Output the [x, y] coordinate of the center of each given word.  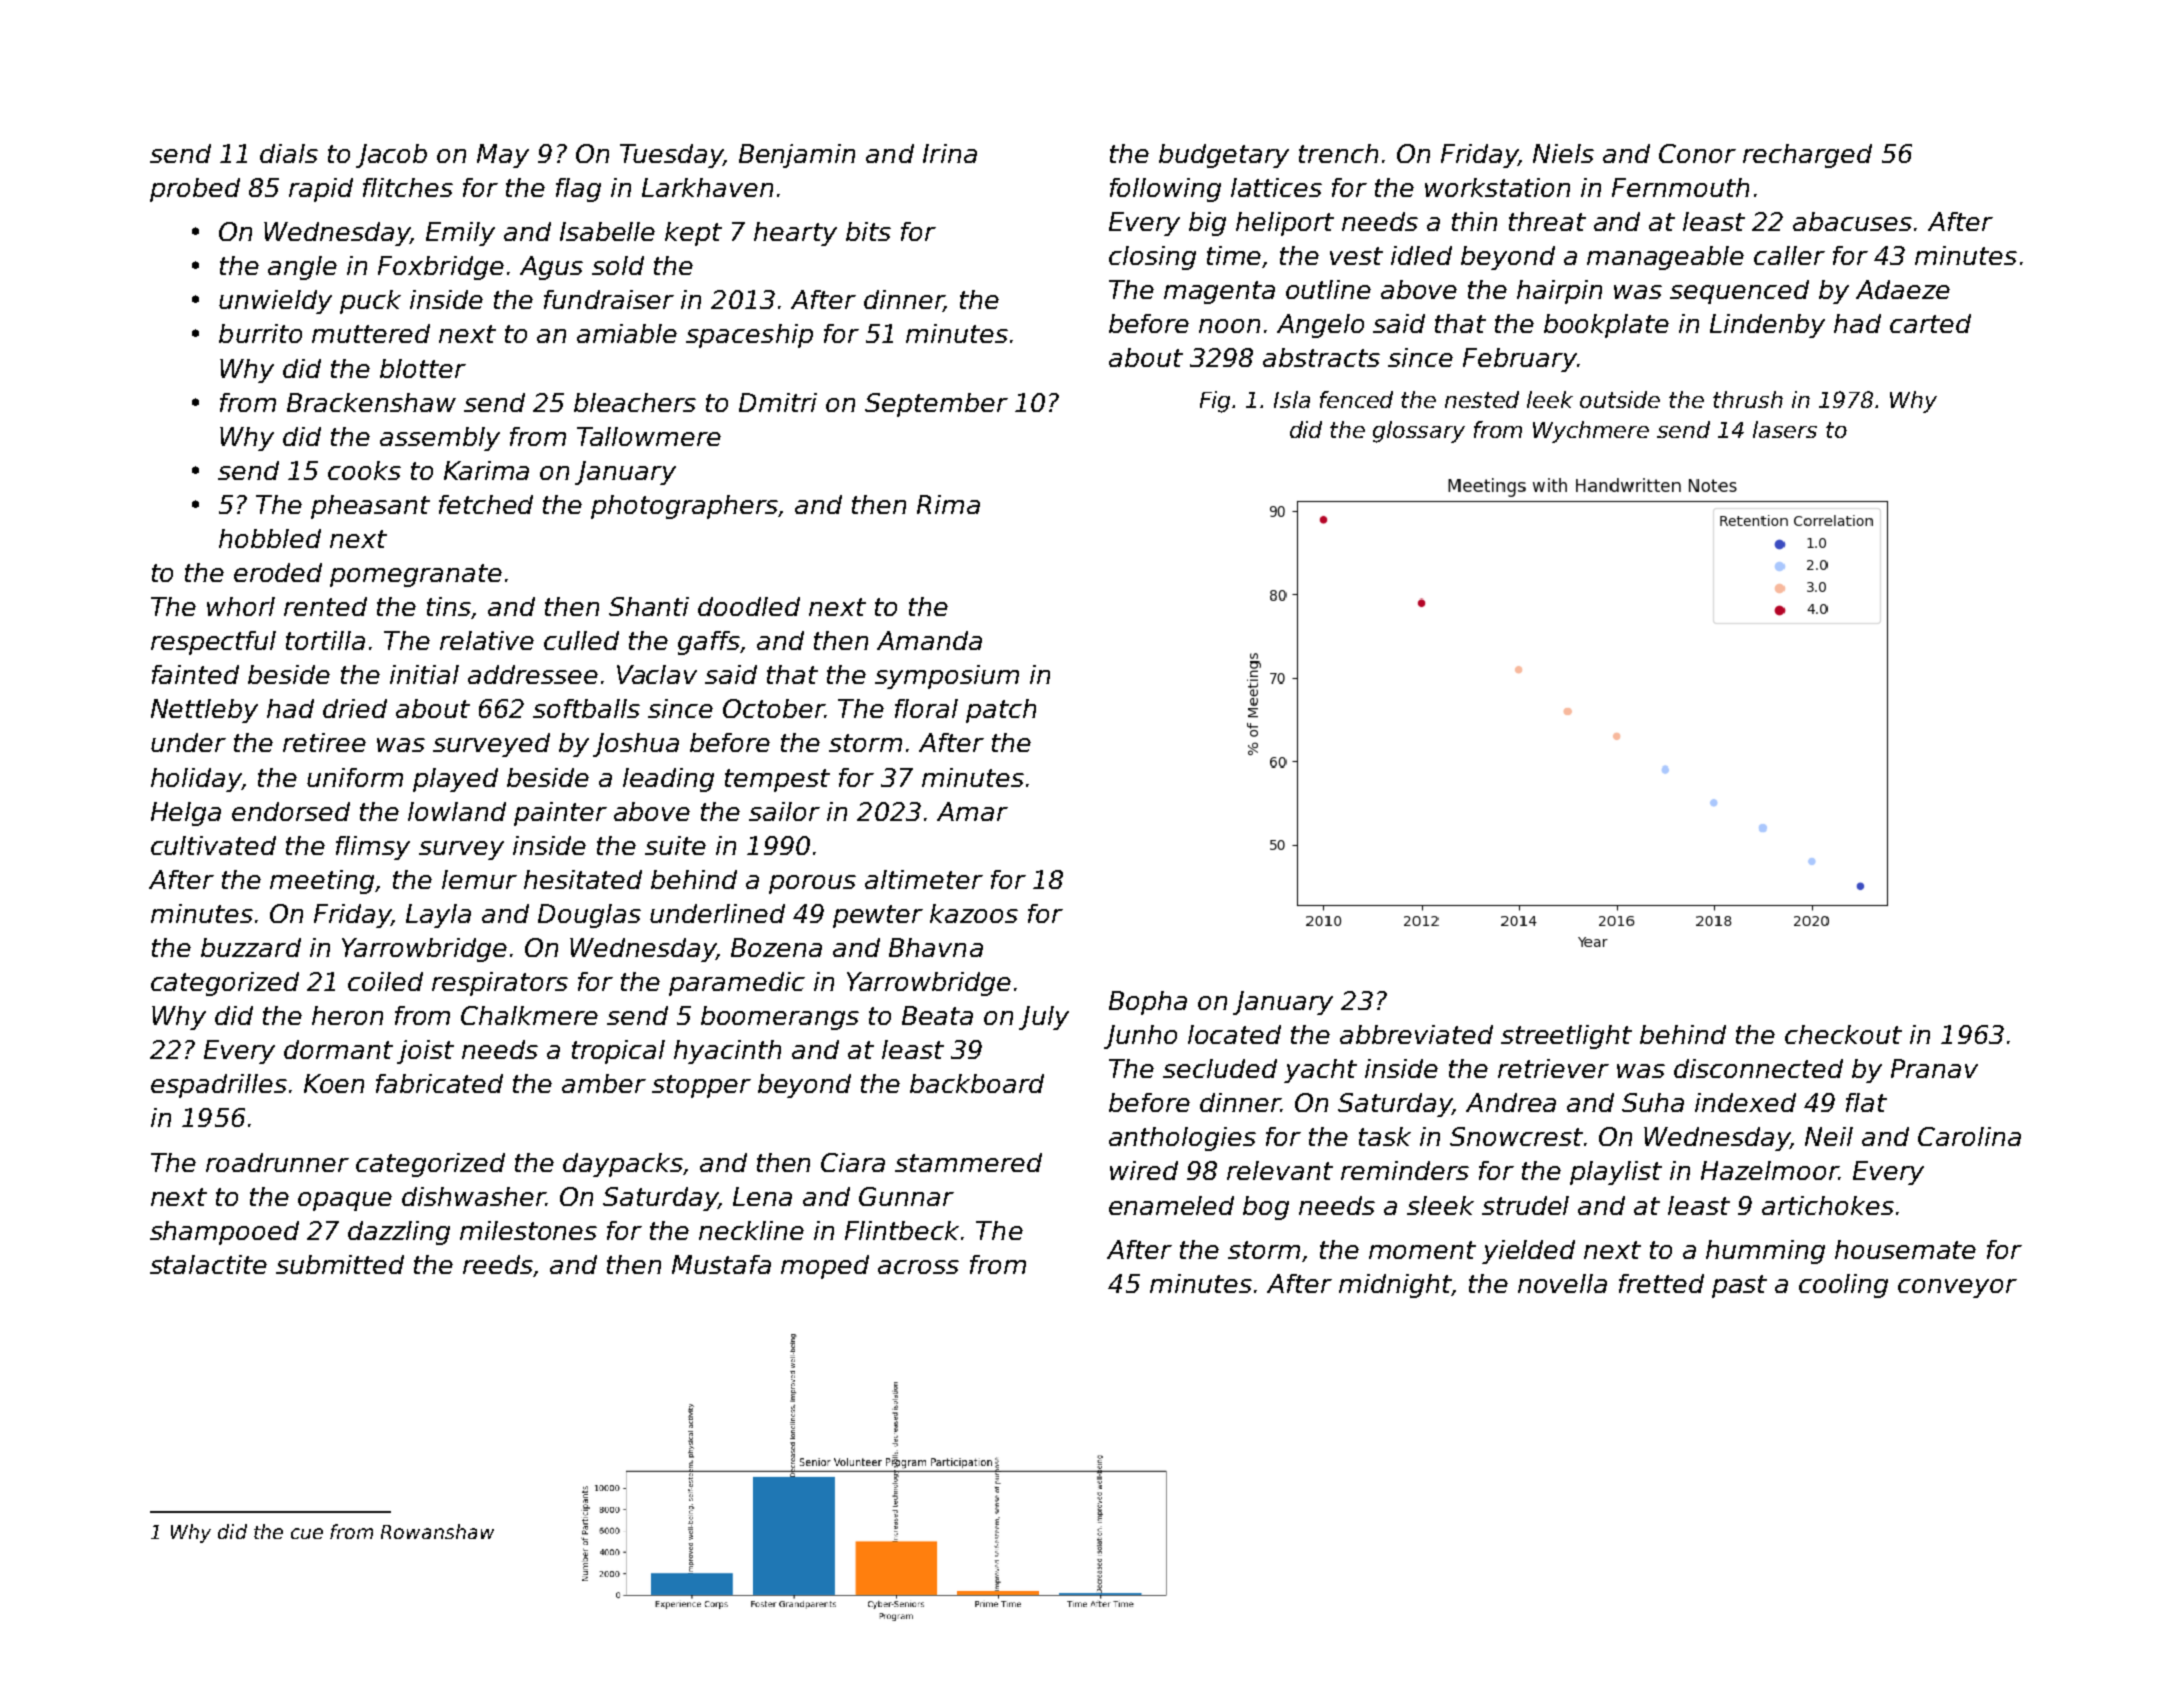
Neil [1829, 1136]
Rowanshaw [437, 1531]
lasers [1785, 429]
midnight [1395, 1286]
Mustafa [721, 1264]
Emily [460, 234]
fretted [1661, 1283]
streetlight [1566, 1037]
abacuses [1852, 221]
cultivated [213, 845]
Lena [762, 1196]
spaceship [749, 336]
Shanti [649, 606]
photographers [685, 507]
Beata [937, 1015]
